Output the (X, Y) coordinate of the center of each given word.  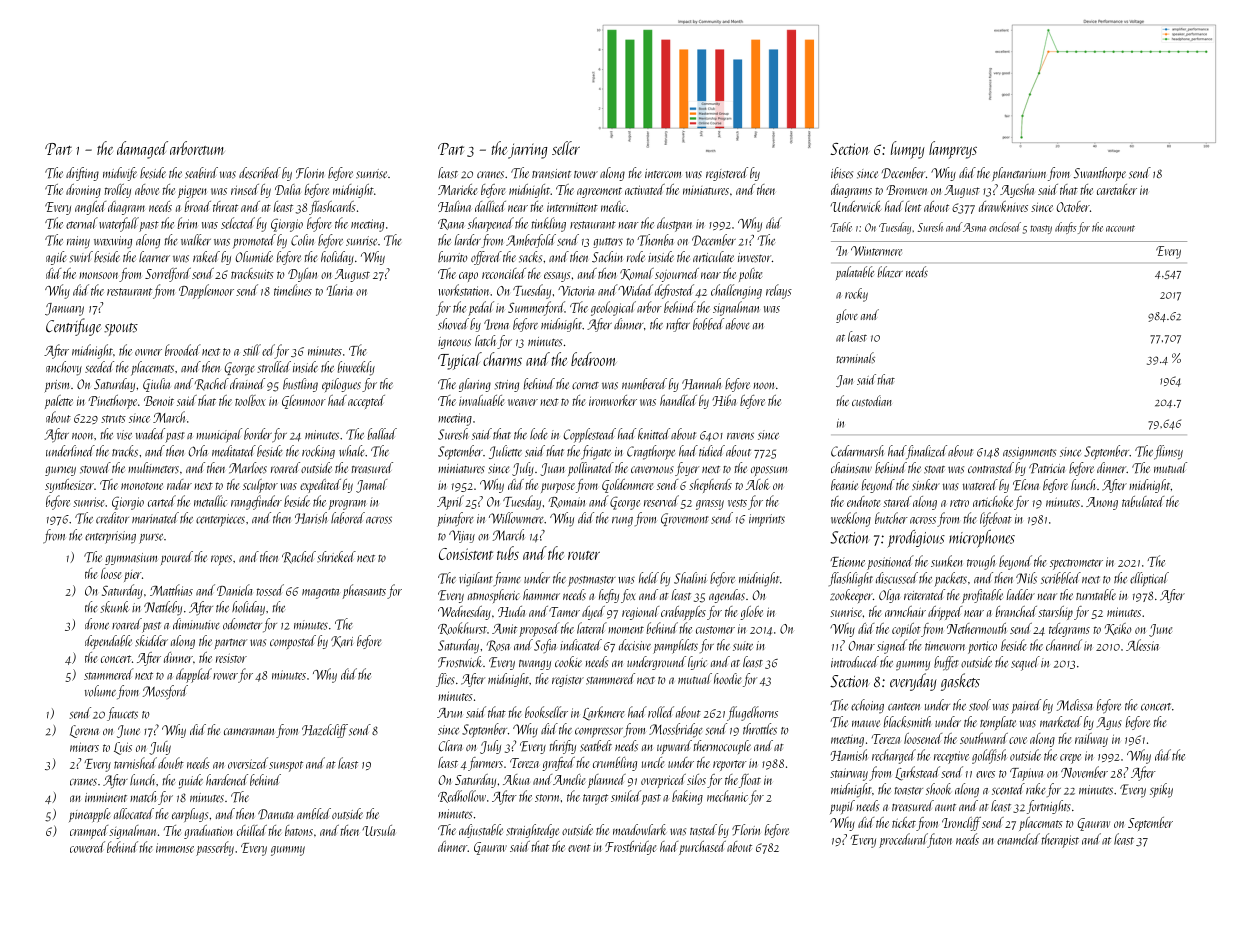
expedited (320, 486)
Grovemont (685, 519)
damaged (142, 150)
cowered (87, 847)
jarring (527, 151)
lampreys (953, 150)
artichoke (993, 501)
